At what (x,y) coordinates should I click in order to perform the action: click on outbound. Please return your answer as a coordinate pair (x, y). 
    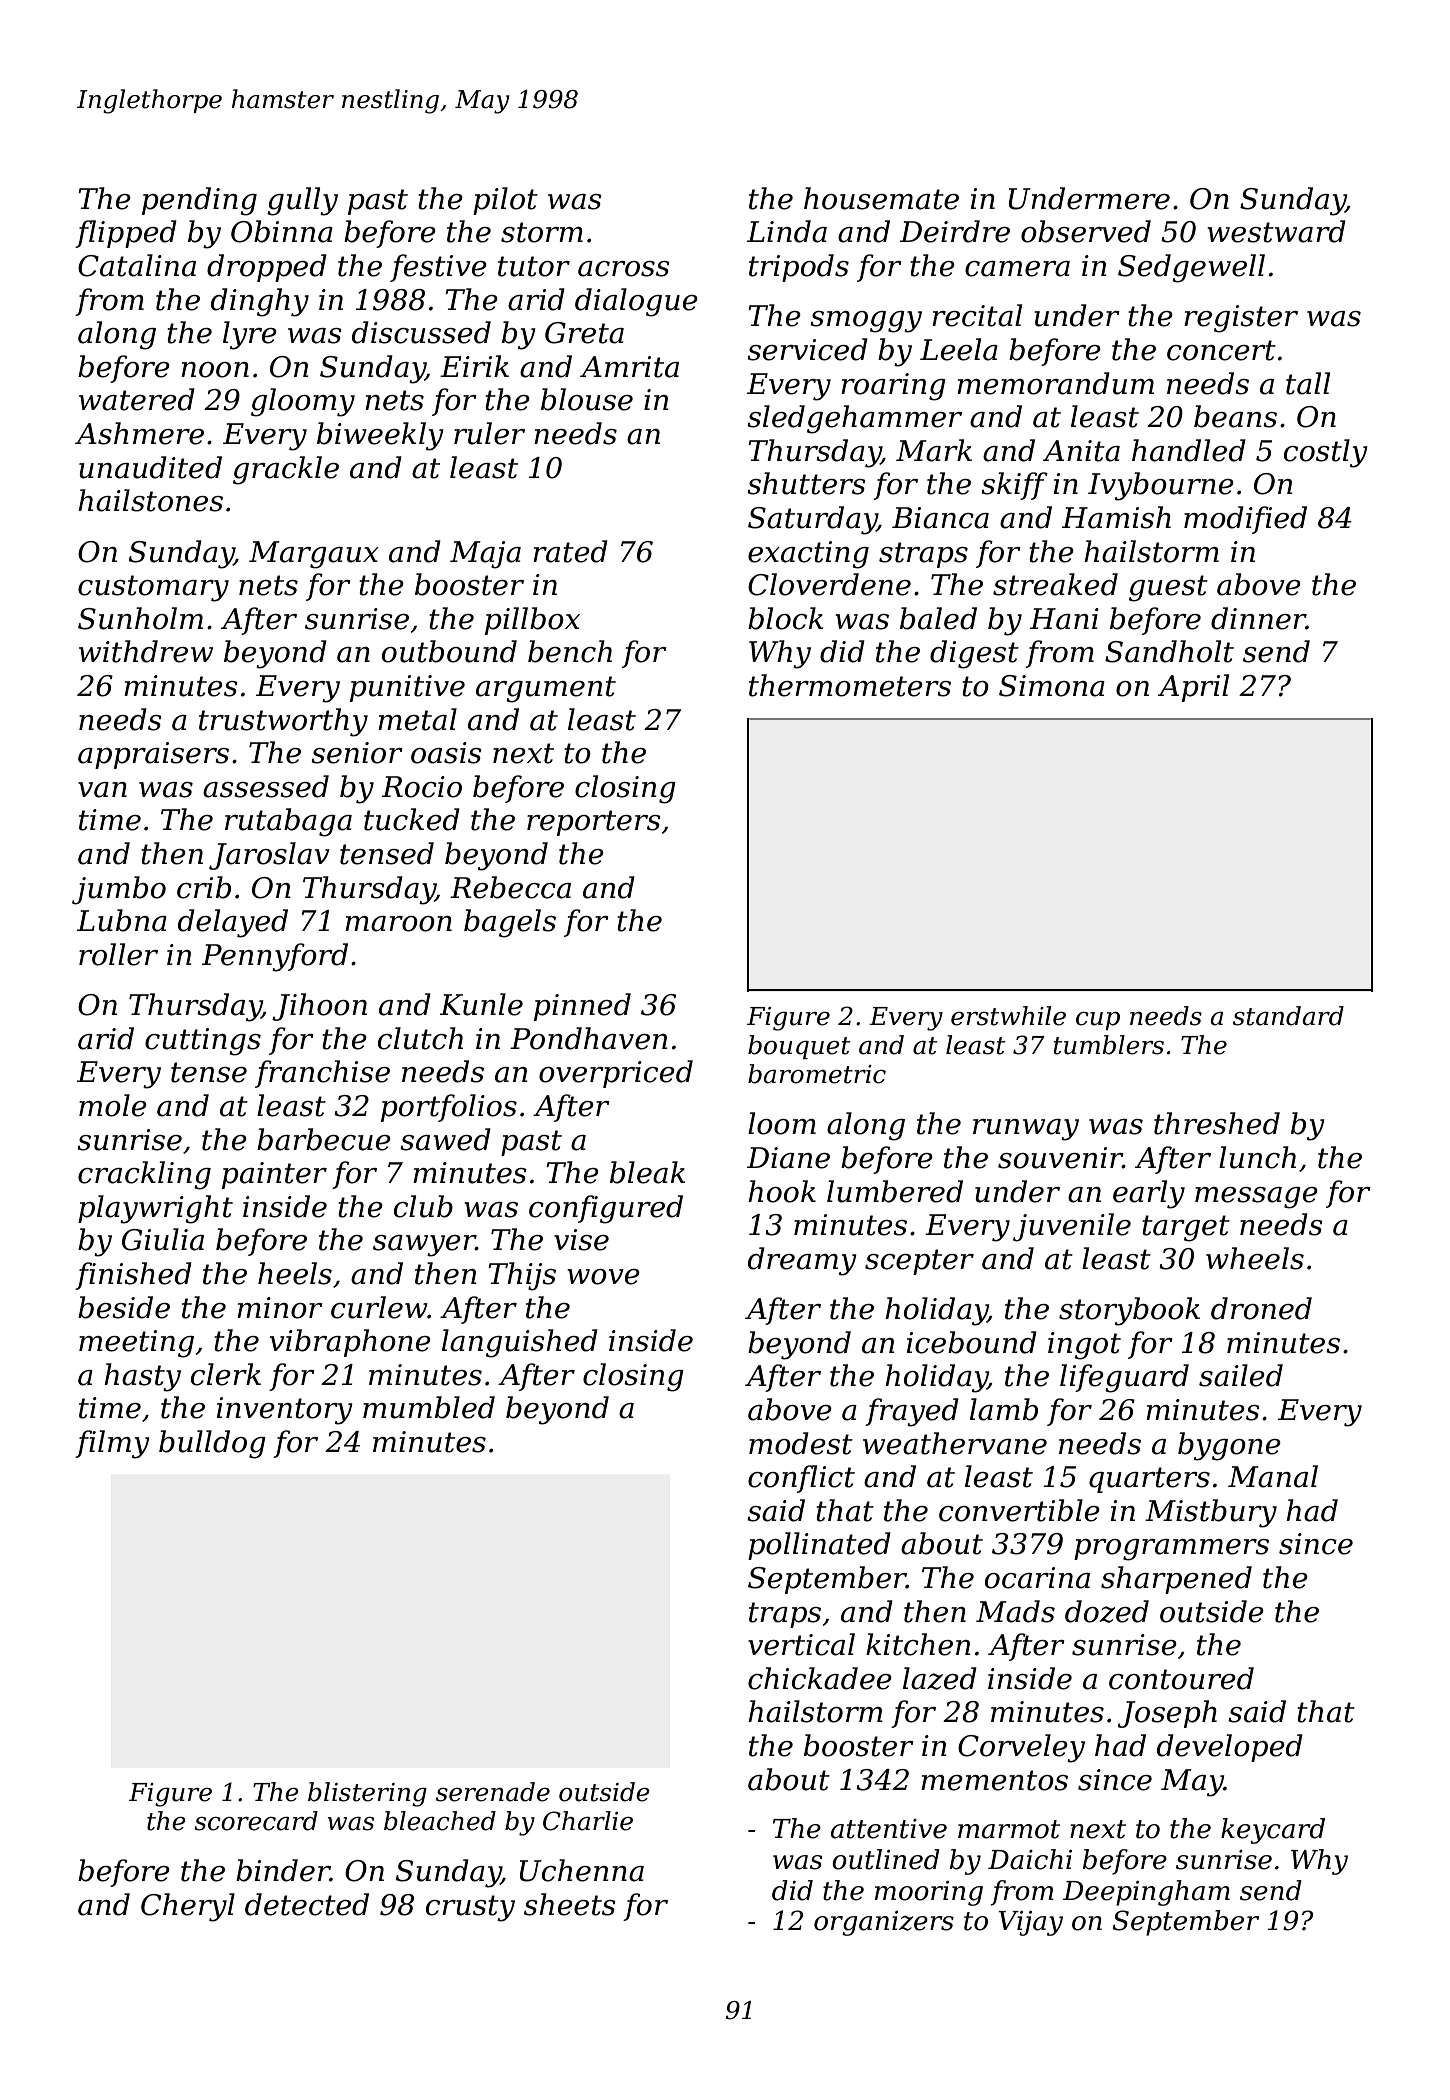
    Looking at the image, I should click on (449, 651).
